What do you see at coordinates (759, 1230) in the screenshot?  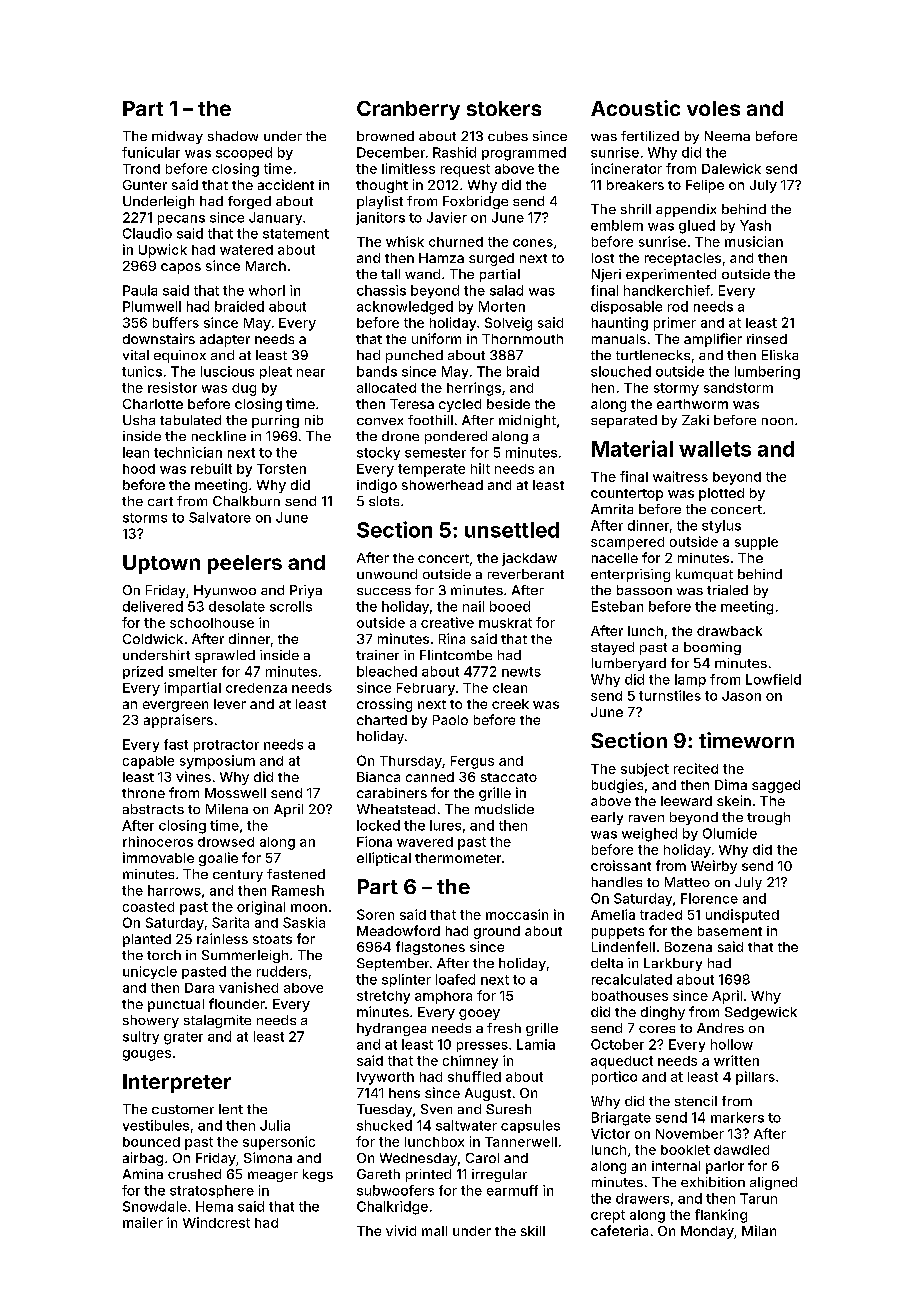 I see `Milan` at bounding box center [759, 1230].
